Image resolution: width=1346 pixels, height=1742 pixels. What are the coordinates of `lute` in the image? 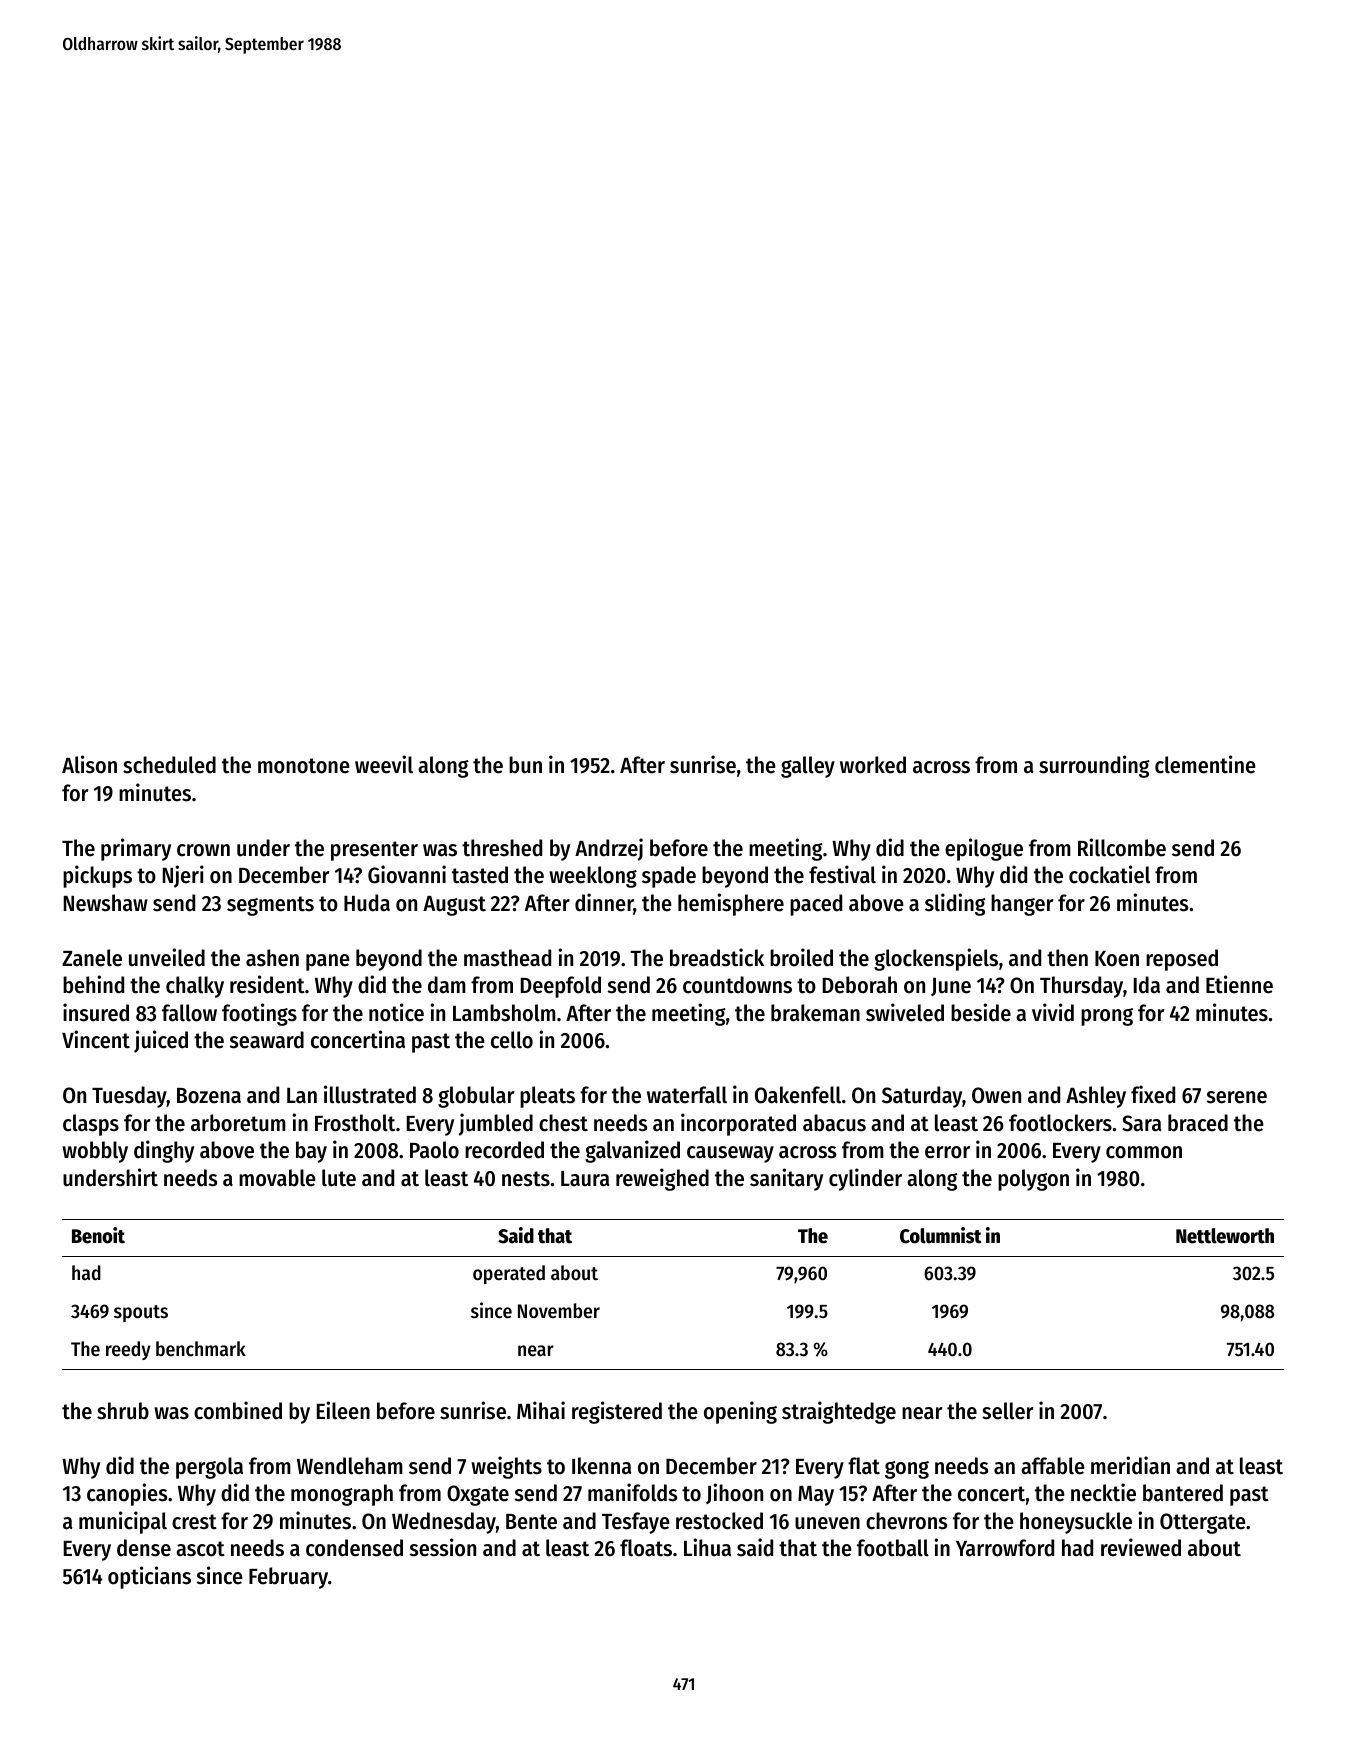 It's located at (339, 1178).
